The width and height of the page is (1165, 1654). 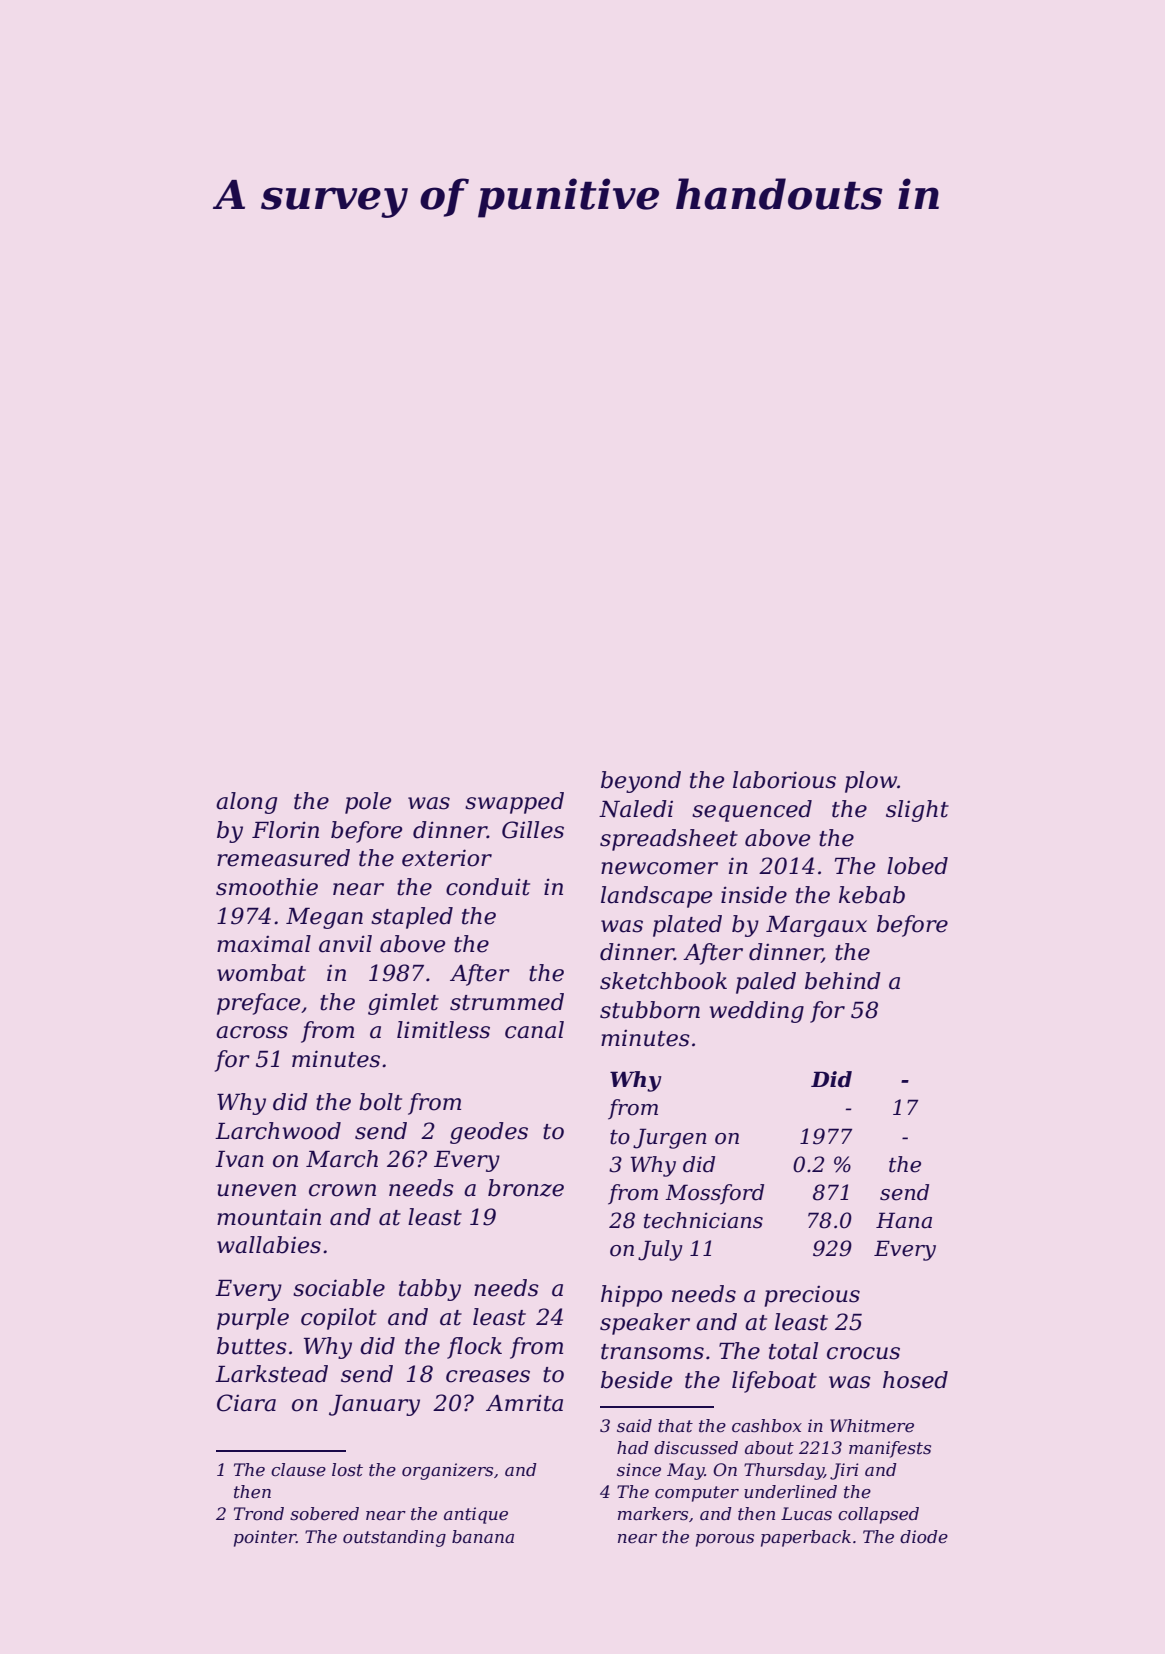 I want to click on antique, so click(x=476, y=1515).
